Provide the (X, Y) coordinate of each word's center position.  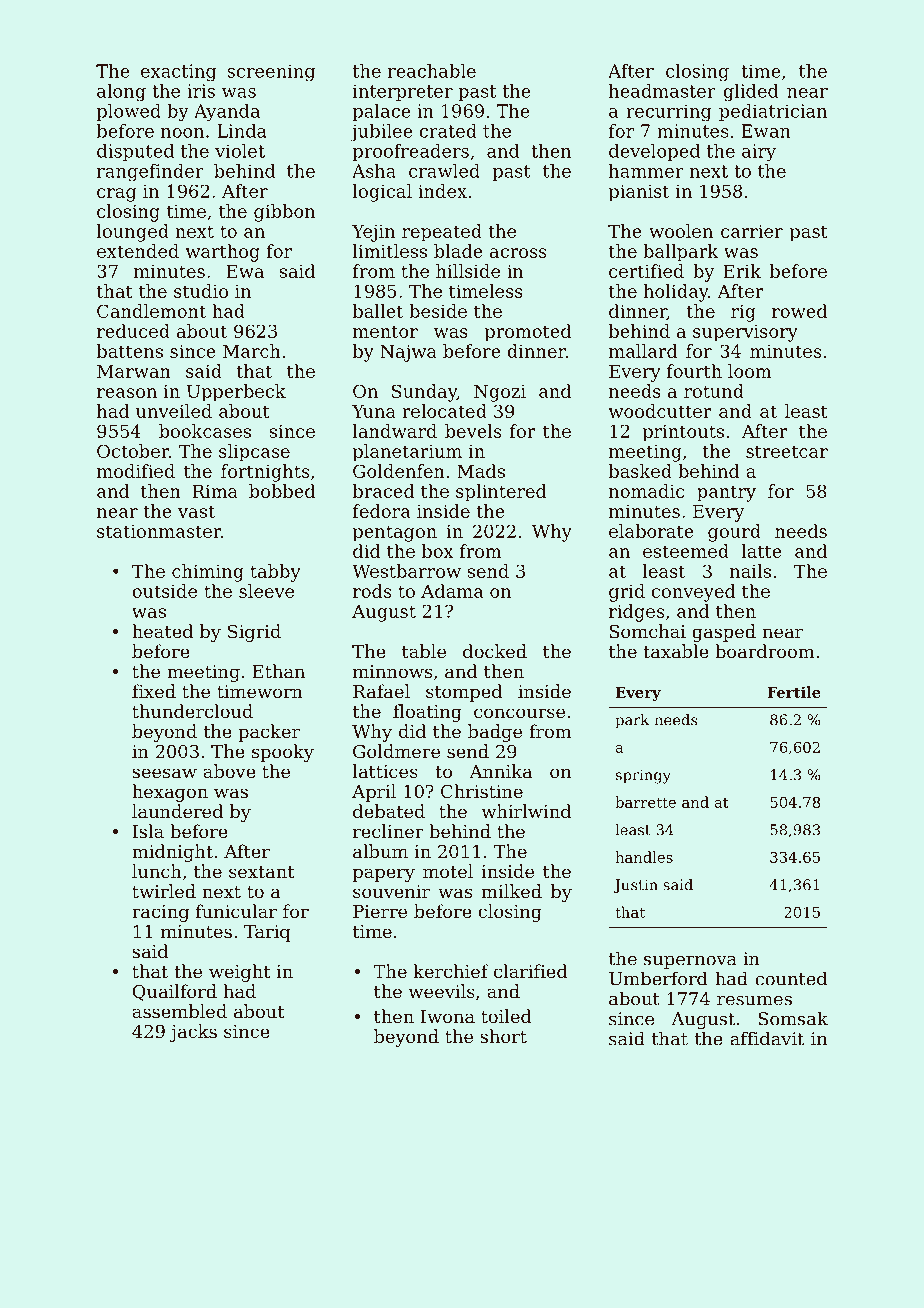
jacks (193, 1033)
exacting (179, 73)
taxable (676, 651)
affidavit (767, 1038)
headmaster (662, 91)
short (504, 1036)
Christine (482, 791)
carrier (752, 231)
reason (127, 393)
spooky (283, 753)
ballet (378, 311)
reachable (432, 71)
